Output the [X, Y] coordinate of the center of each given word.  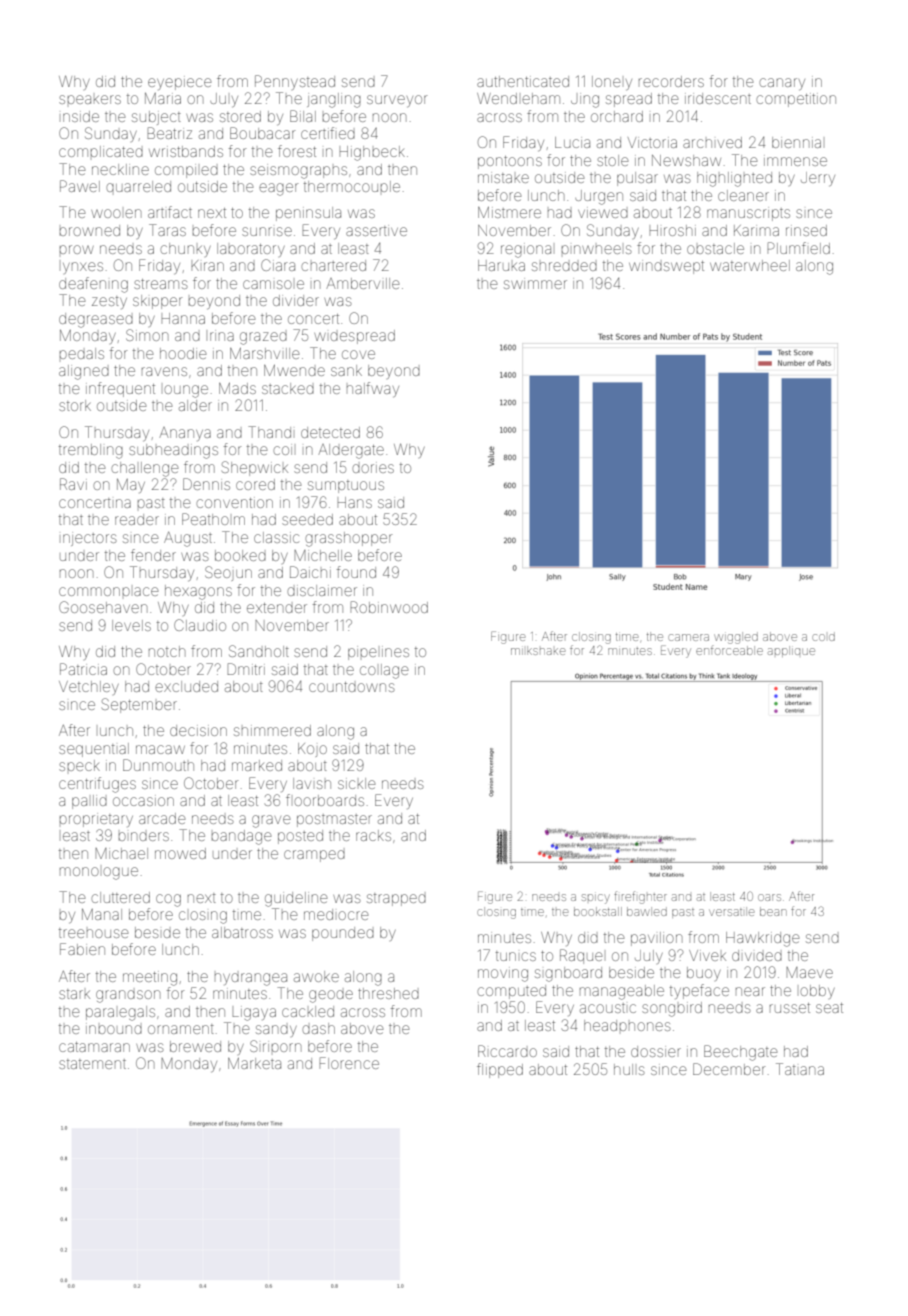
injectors [90, 539]
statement [92, 1064]
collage [384, 671]
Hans [354, 502]
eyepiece [180, 83]
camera [688, 637]
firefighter [640, 897]
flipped [500, 1070]
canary [782, 84]
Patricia [83, 669]
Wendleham [518, 98]
